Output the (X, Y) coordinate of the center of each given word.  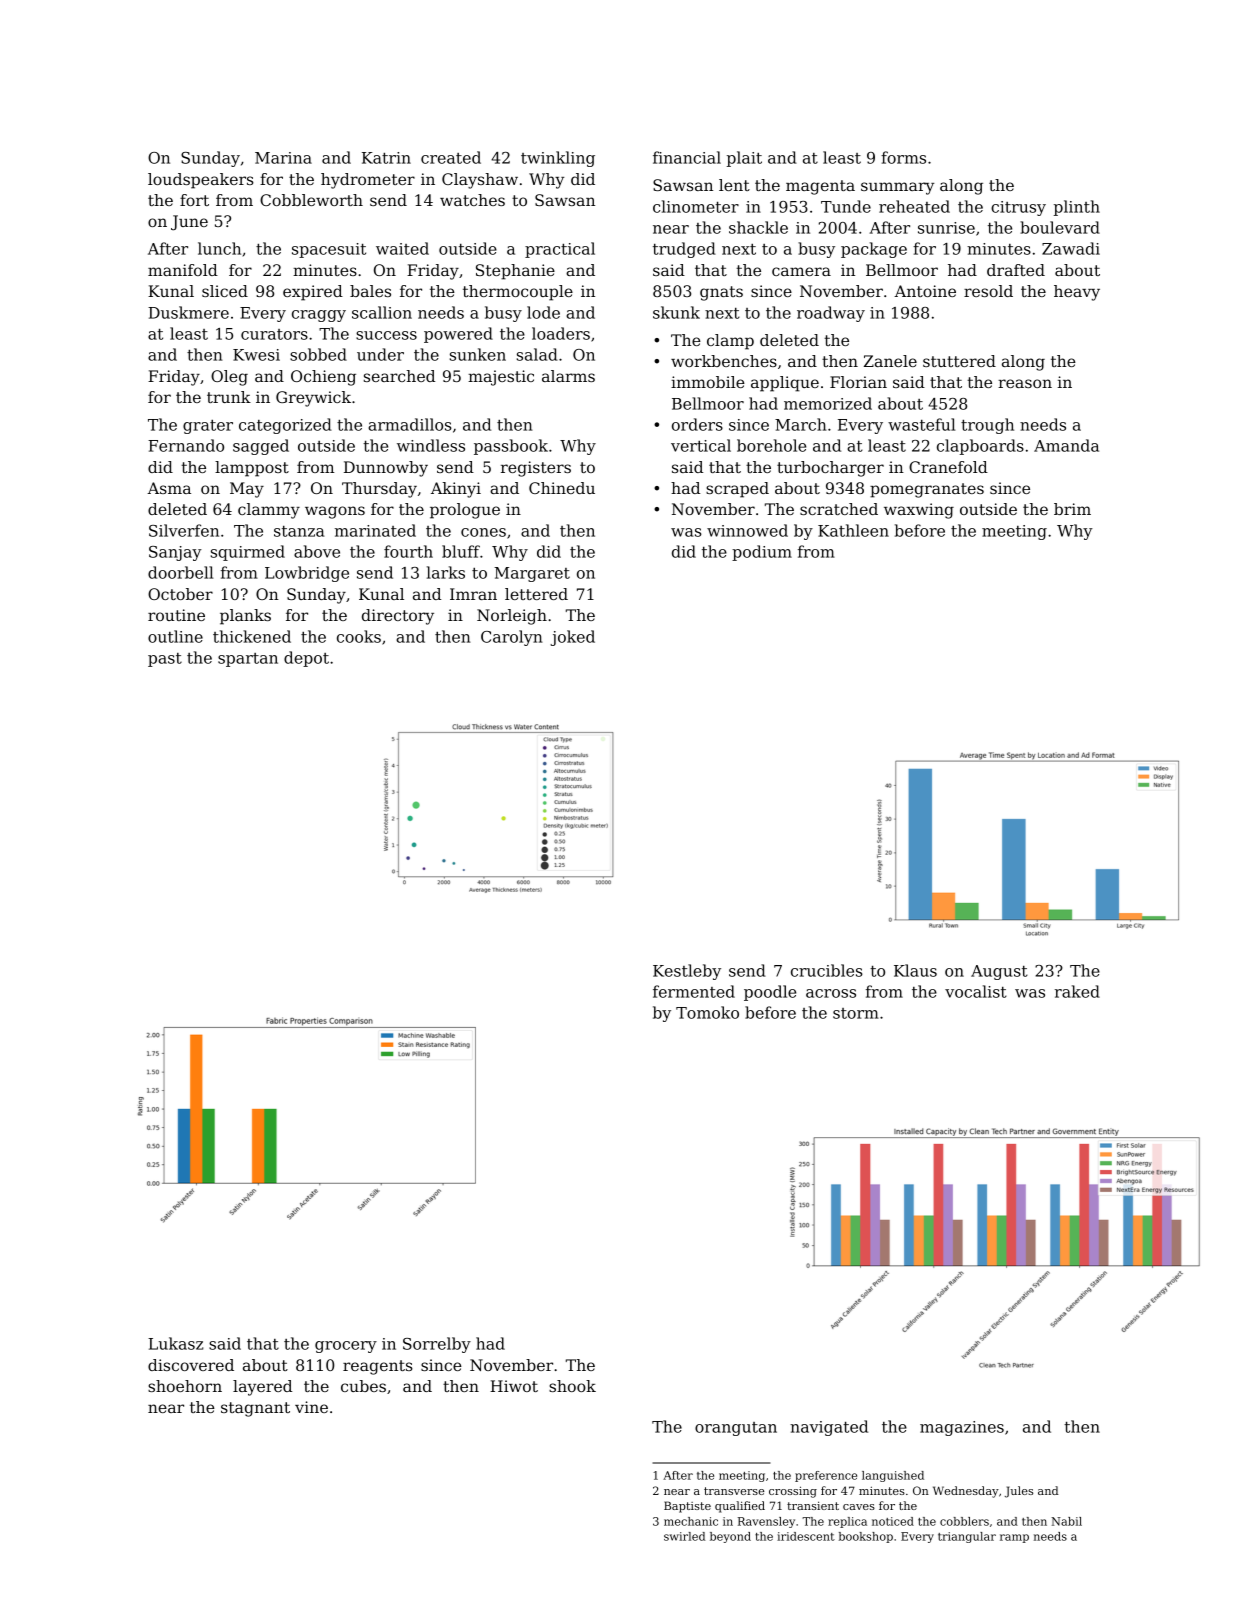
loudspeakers (201, 181)
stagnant (255, 1409)
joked (572, 638)
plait (744, 159)
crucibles (827, 970)
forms (903, 157)
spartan (248, 660)
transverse (734, 1491)
